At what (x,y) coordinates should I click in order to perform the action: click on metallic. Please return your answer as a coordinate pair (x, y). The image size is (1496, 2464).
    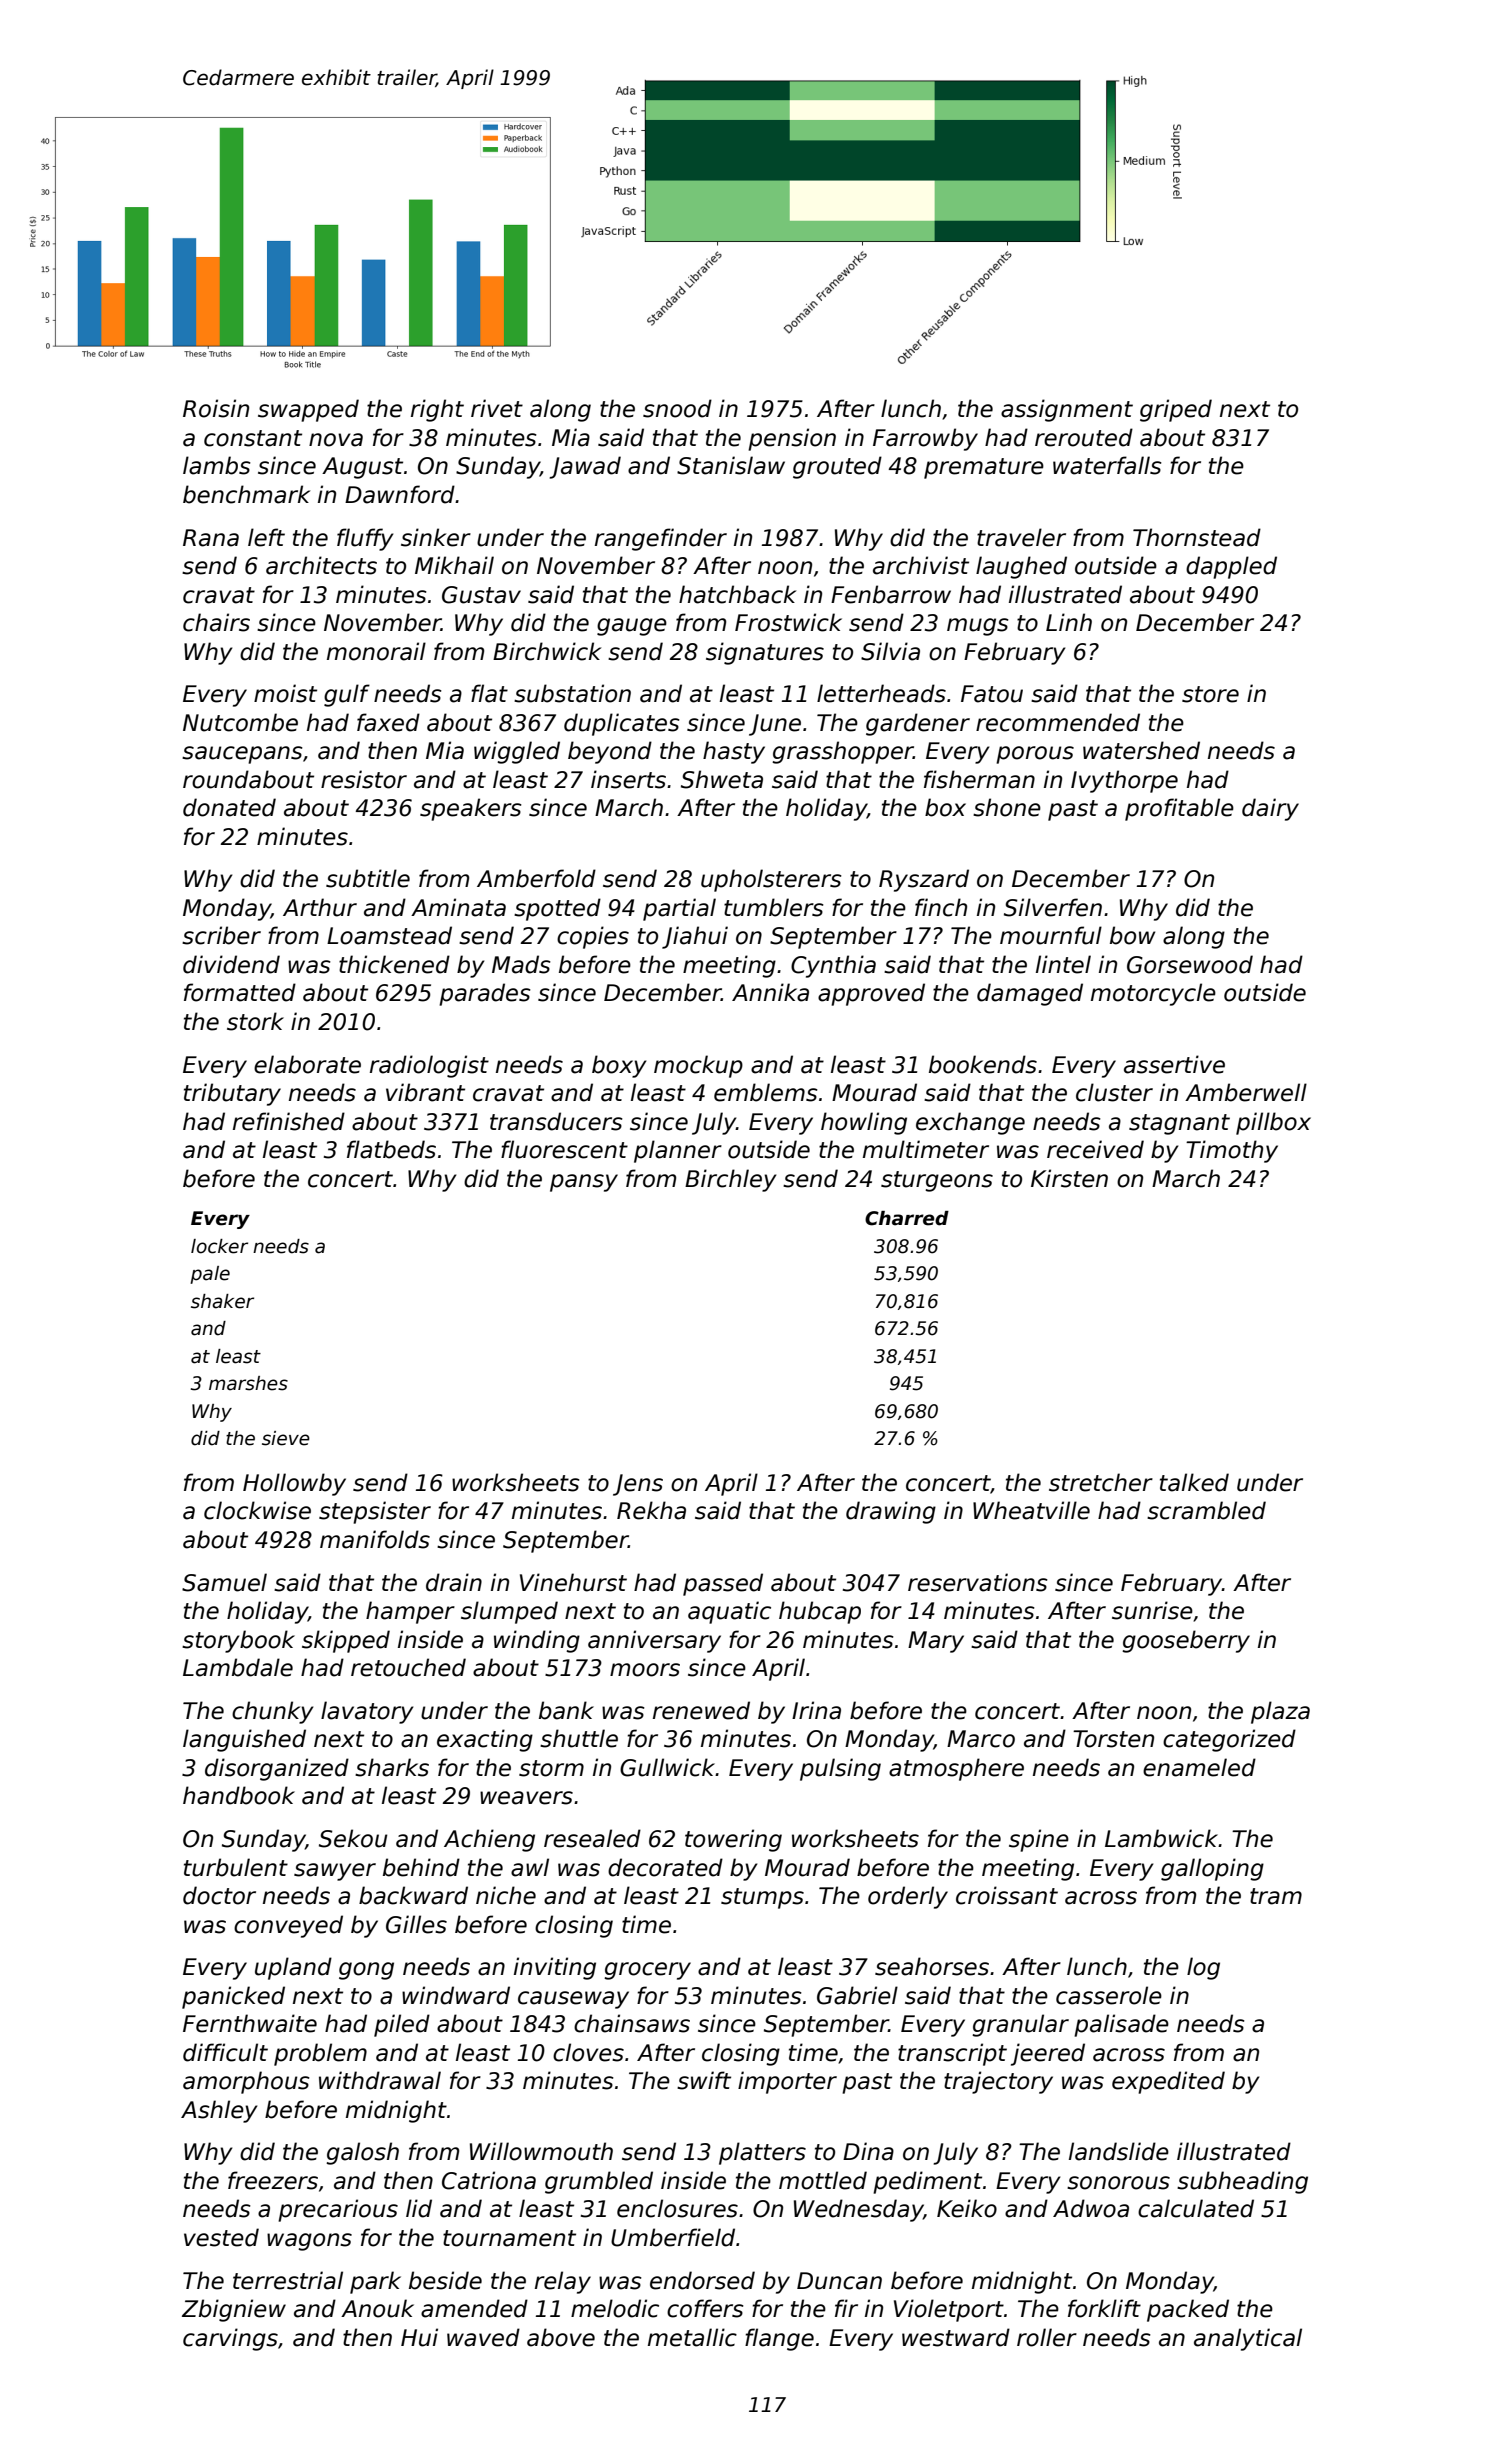
    Looking at the image, I should click on (692, 2337).
